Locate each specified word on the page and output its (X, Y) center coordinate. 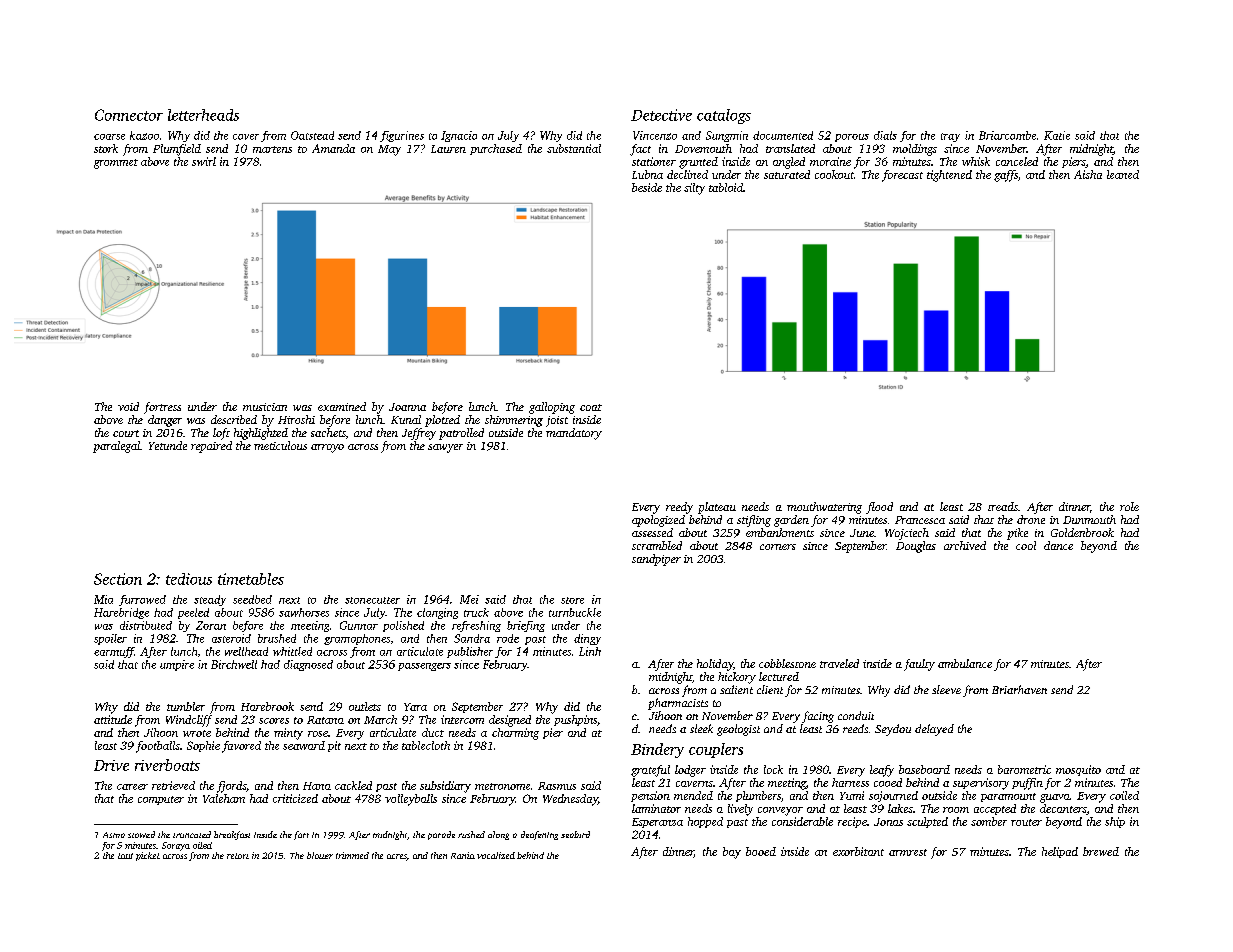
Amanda (333, 148)
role (1129, 506)
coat (591, 407)
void (128, 406)
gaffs (1006, 176)
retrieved (173, 785)
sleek (701, 728)
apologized (658, 521)
